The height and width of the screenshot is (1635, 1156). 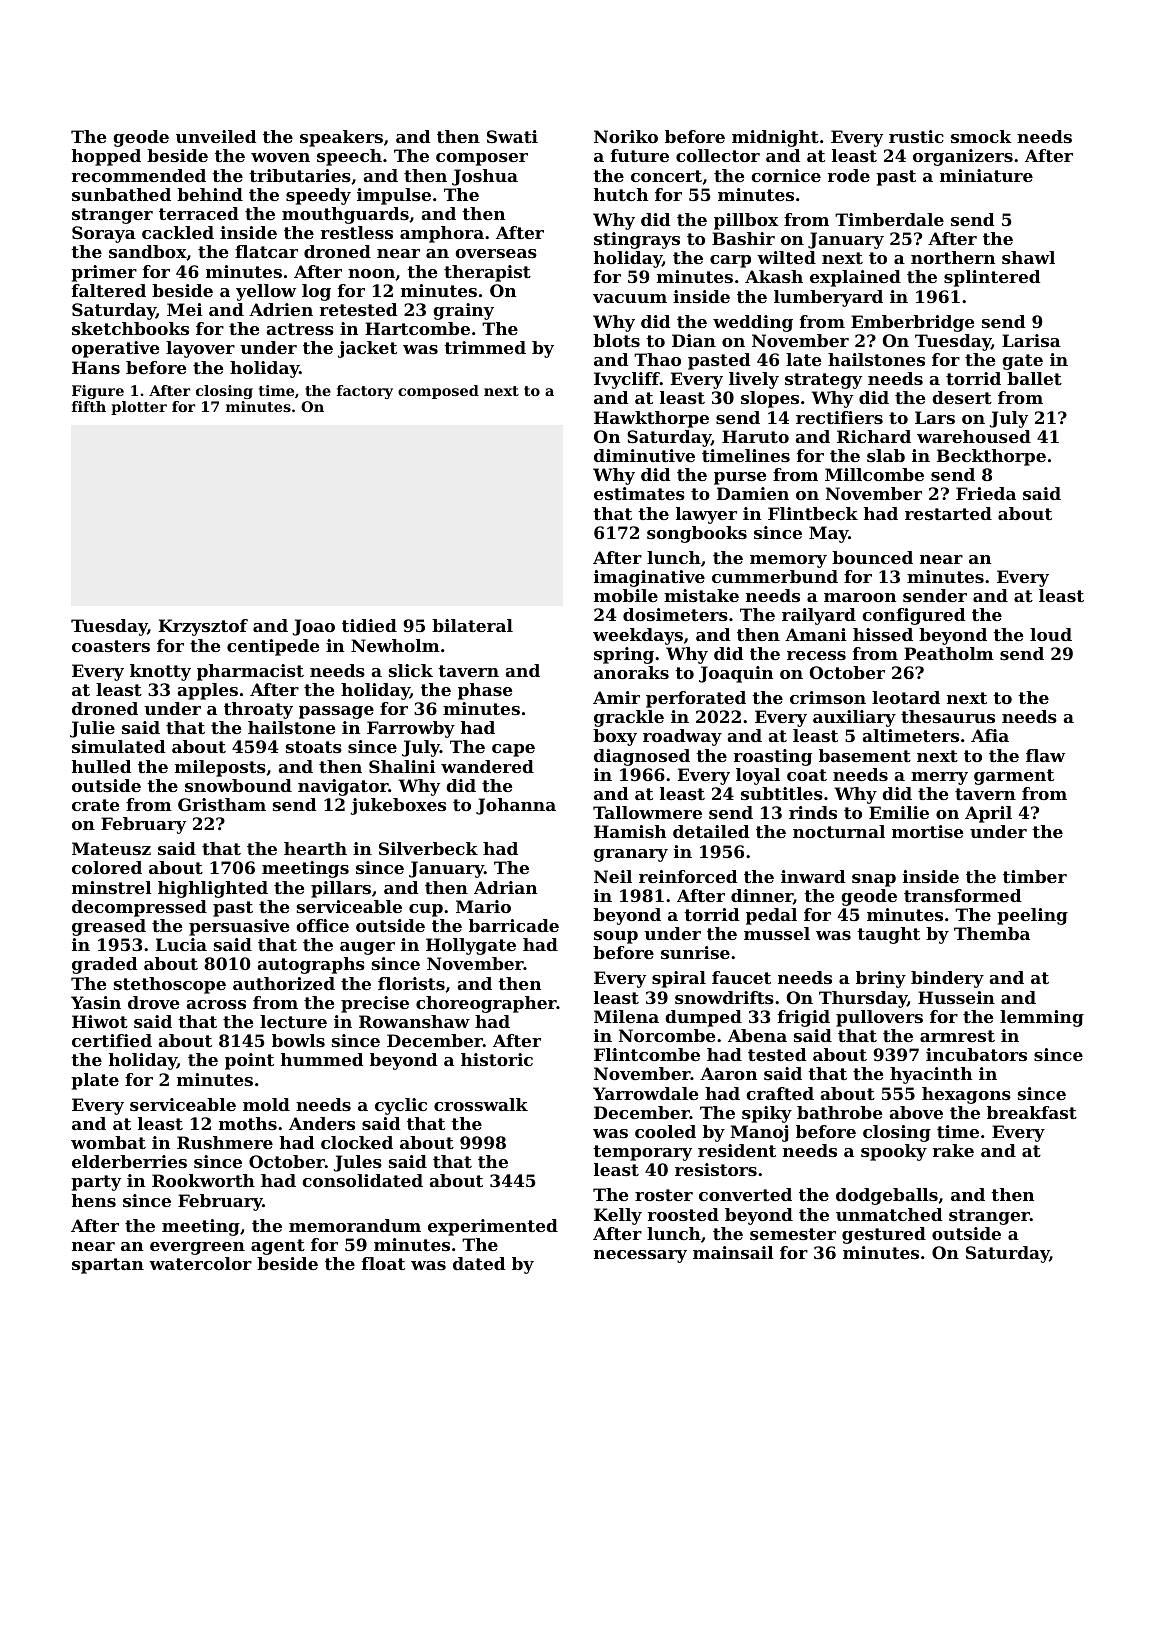 I want to click on northern, so click(x=953, y=257).
